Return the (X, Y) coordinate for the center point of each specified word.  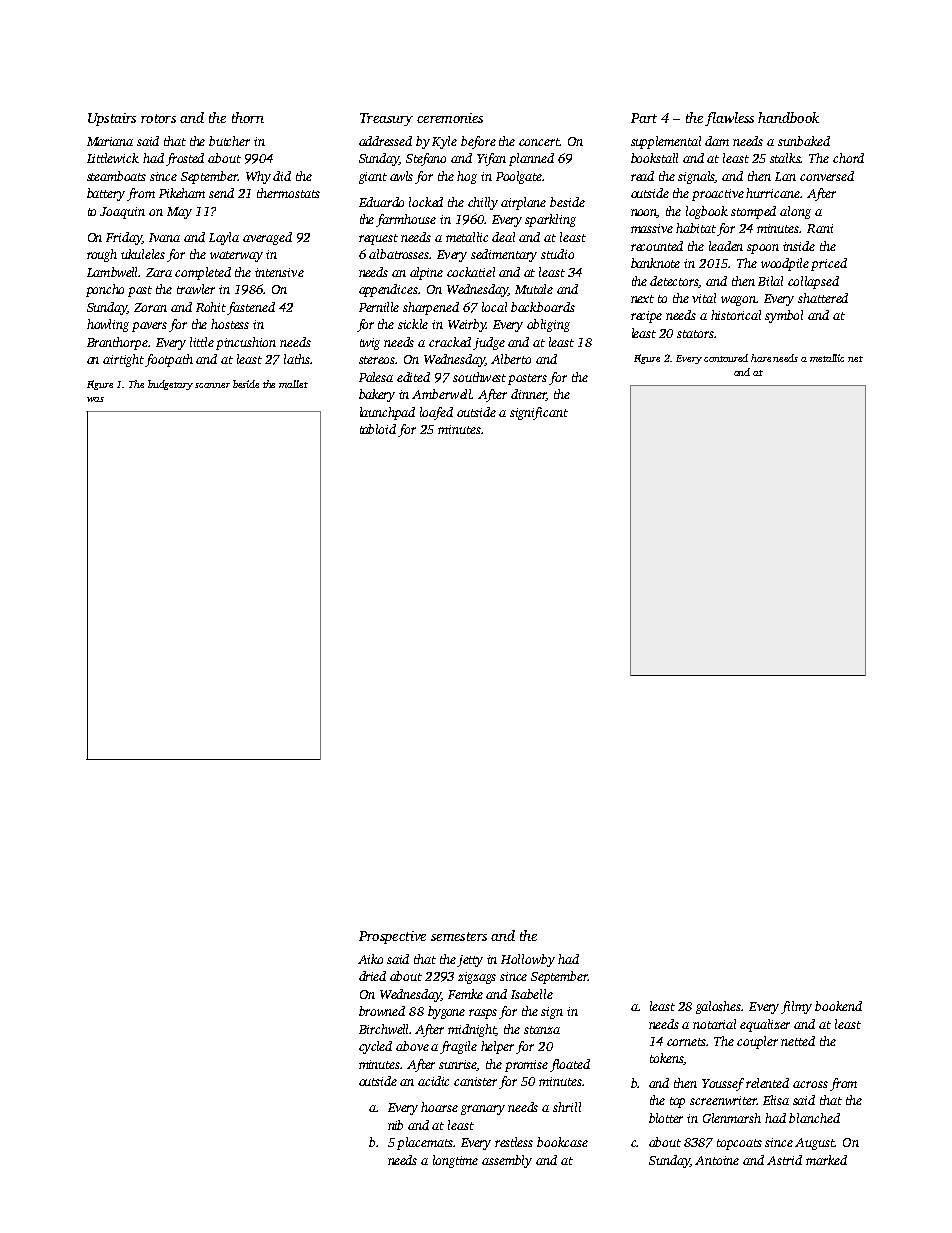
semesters (459, 936)
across (810, 1084)
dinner (528, 395)
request (378, 239)
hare (761, 358)
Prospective (392, 937)
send (221, 193)
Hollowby (528, 960)
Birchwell (384, 1029)
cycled (375, 1047)
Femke (465, 994)
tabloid (378, 429)
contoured (726, 358)
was (95, 399)
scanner (212, 385)
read (642, 176)
